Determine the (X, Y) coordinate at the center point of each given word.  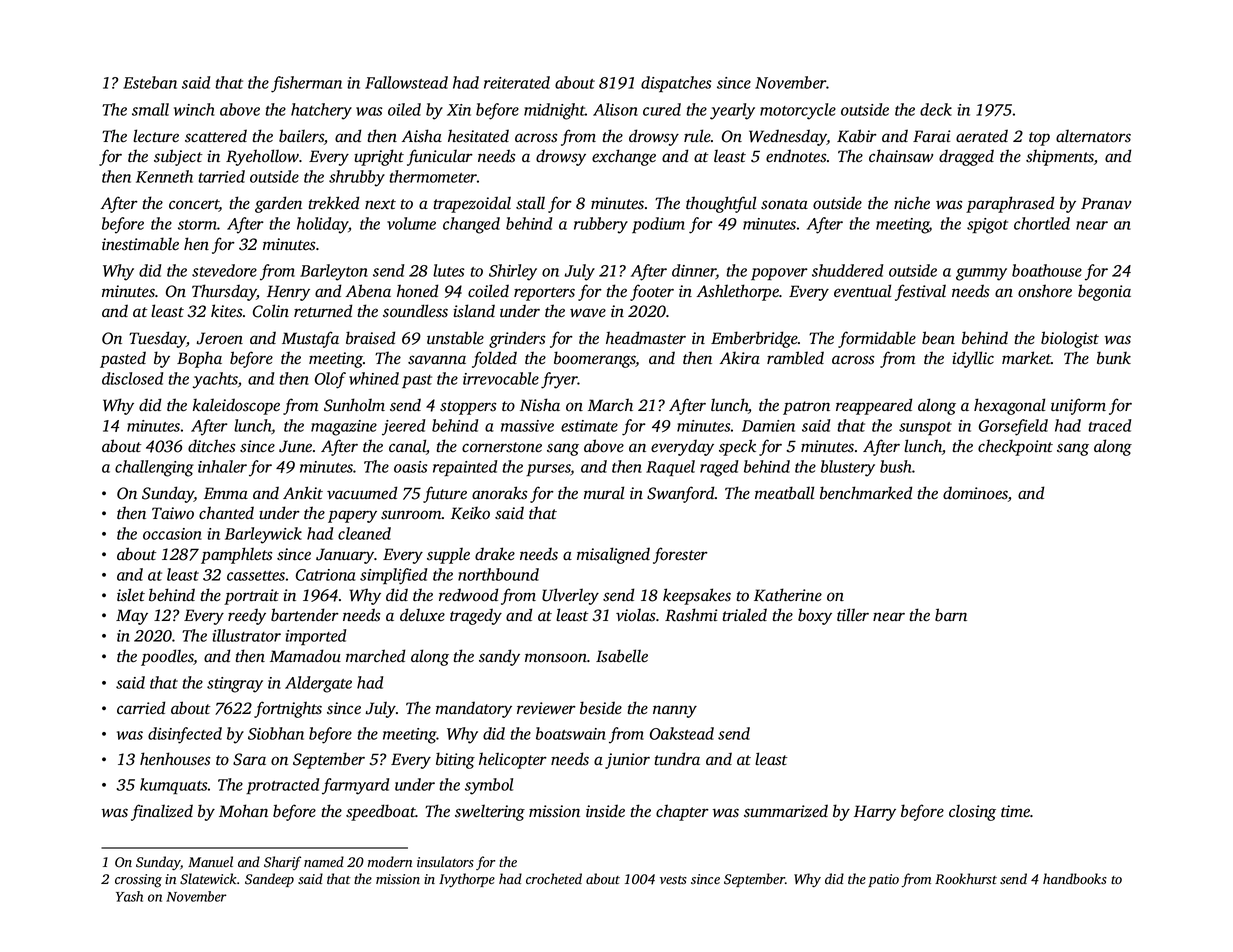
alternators (1093, 136)
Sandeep (269, 880)
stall (530, 203)
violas (635, 615)
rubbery (601, 225)
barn (951, 615)
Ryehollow (262, 157)
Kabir (857, 136)
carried (141, 707)
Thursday (224, 292)
